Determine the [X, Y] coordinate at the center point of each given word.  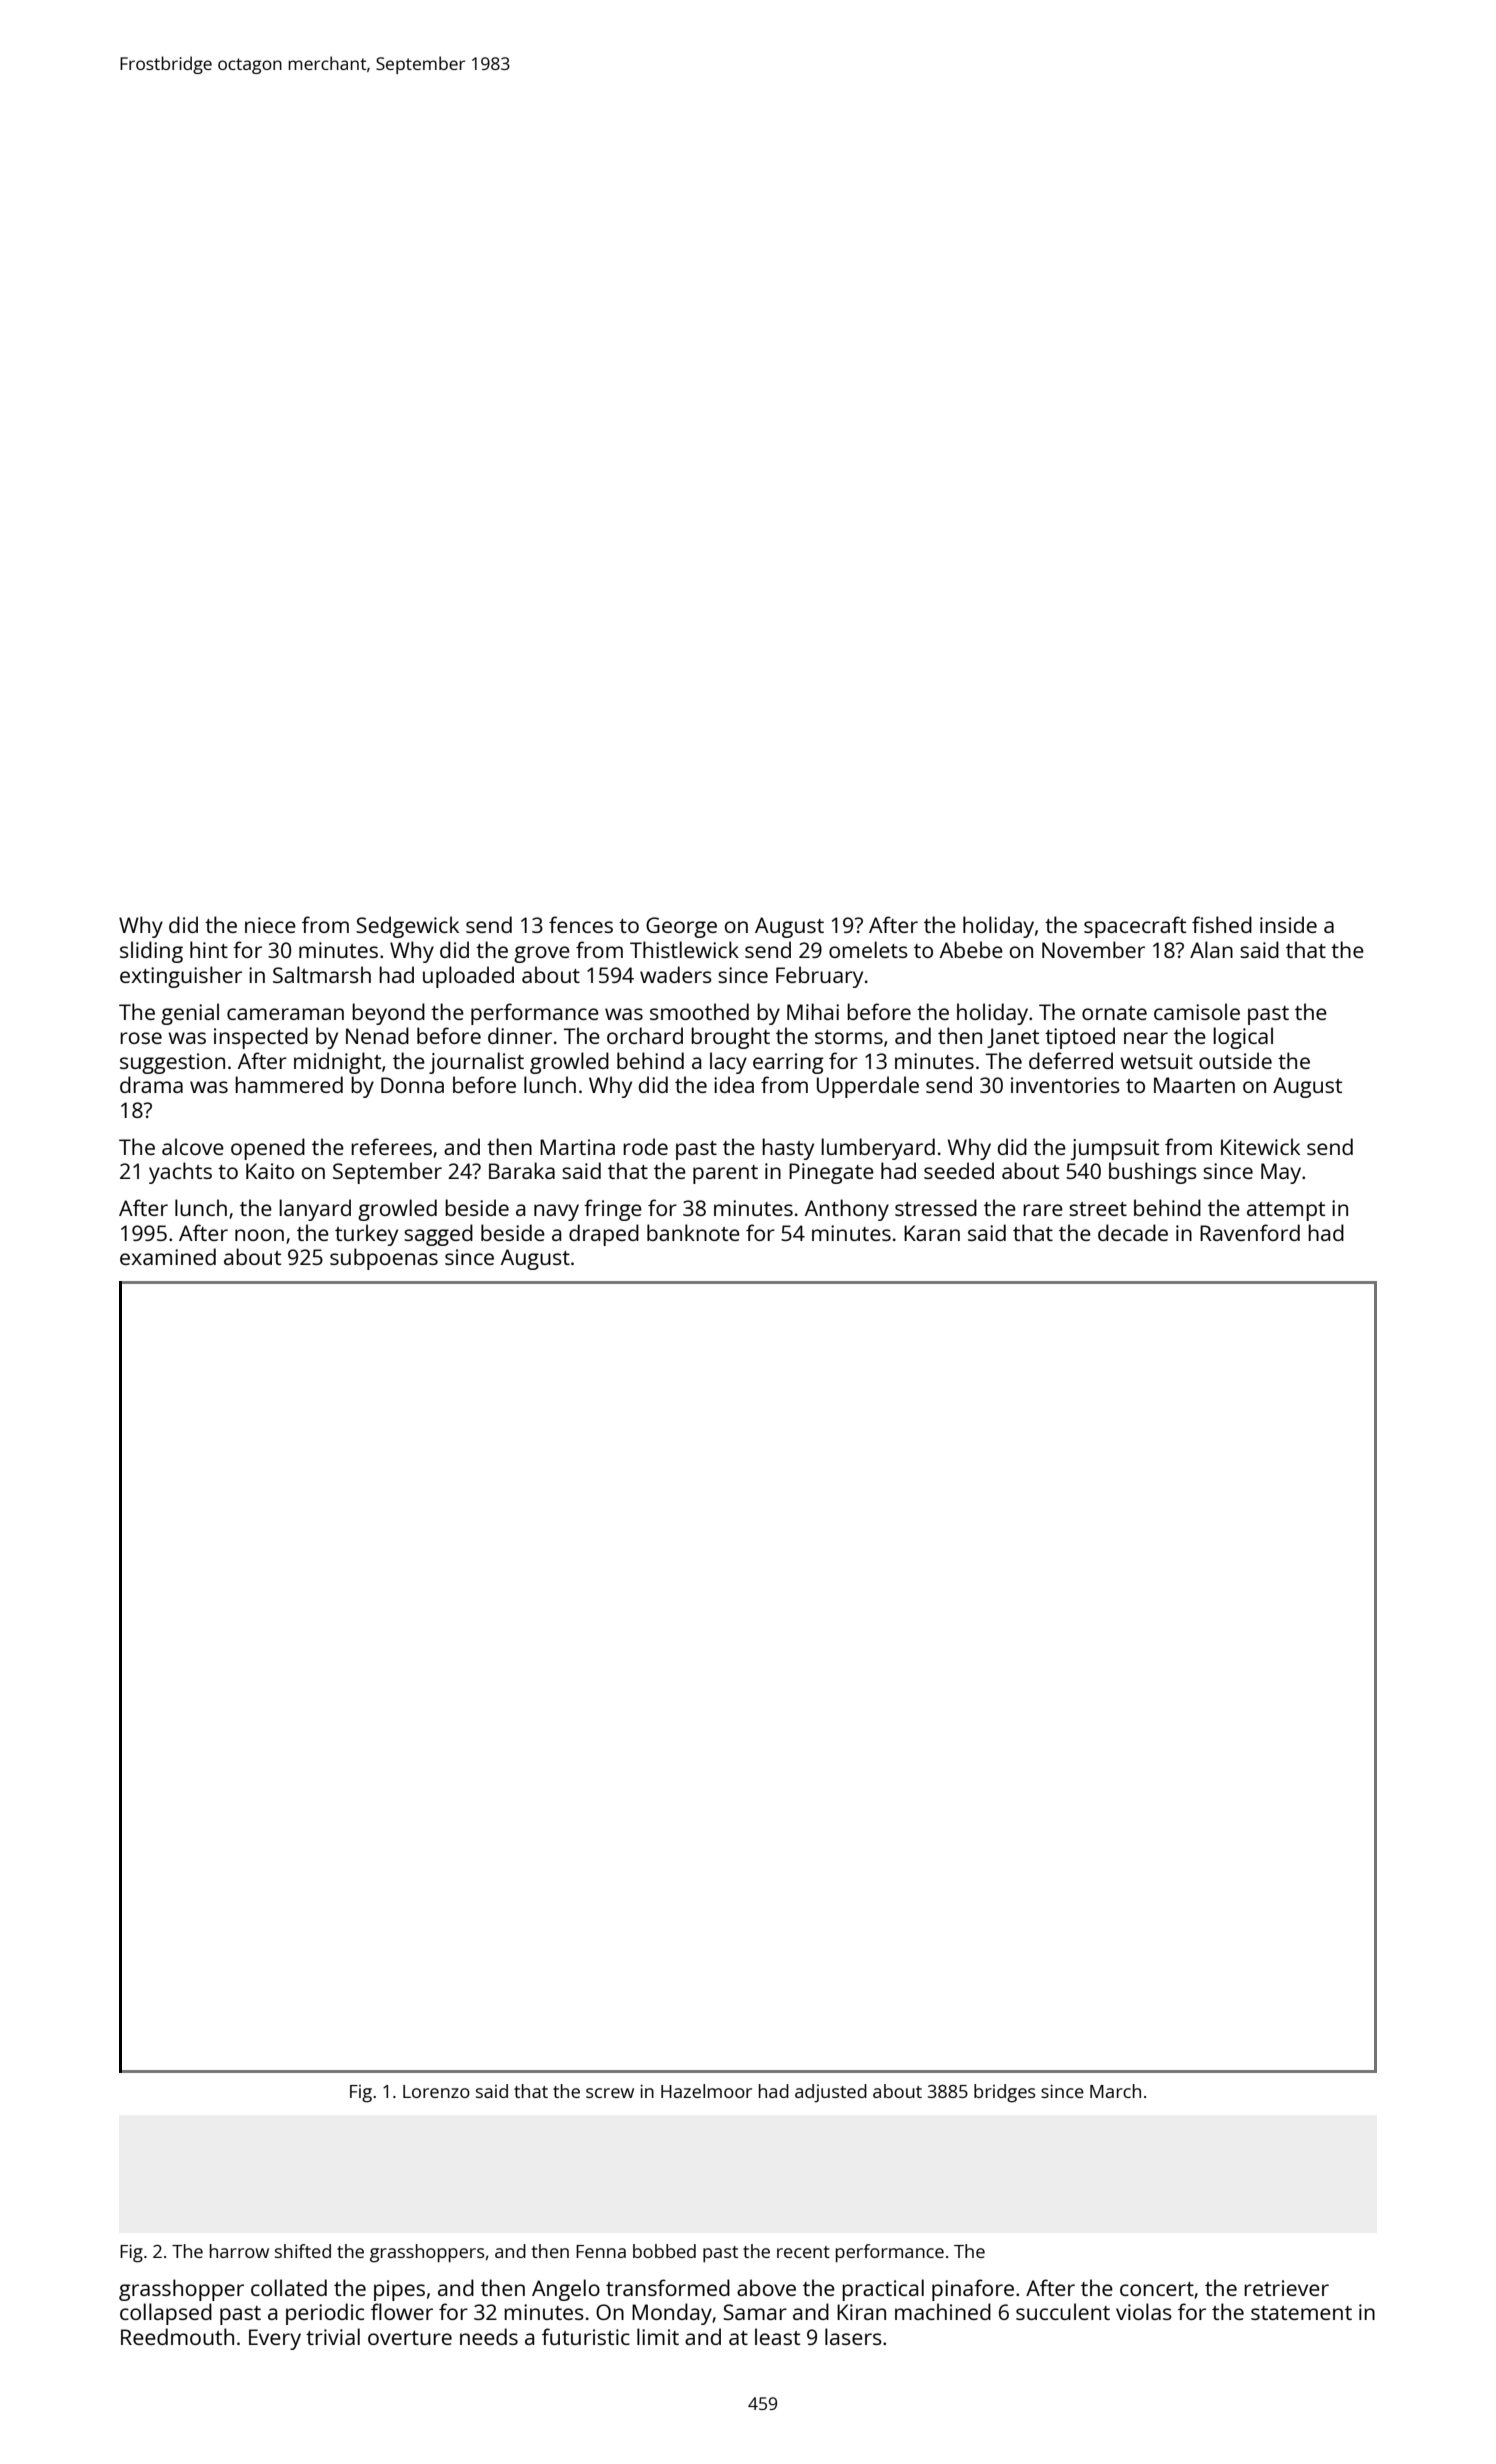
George [681, 927]
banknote [693, 1232]
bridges [1005, 2093]
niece [270, 925]
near [1146, 1038]
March [1115, 2091]
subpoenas [384, 1259]
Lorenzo [436, 2091]
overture [410, 2338]
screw [610, 2093]
